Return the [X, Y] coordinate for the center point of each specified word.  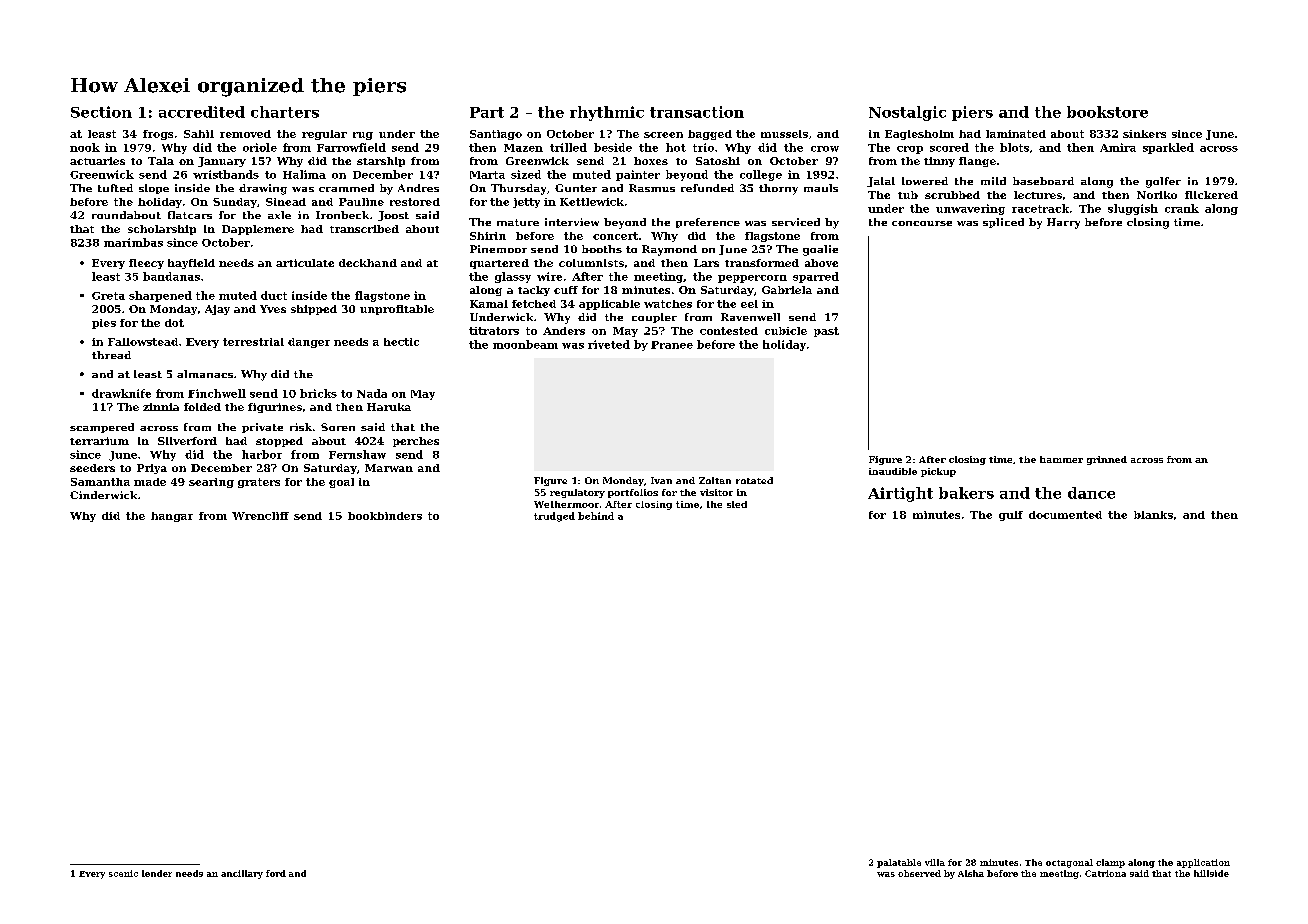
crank [1182, 208]
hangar [172, 517]
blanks [1153, 515]
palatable [899, 863]
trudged [554, 517]
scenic [123, 873]
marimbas [133, 242]
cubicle [786, 331]
